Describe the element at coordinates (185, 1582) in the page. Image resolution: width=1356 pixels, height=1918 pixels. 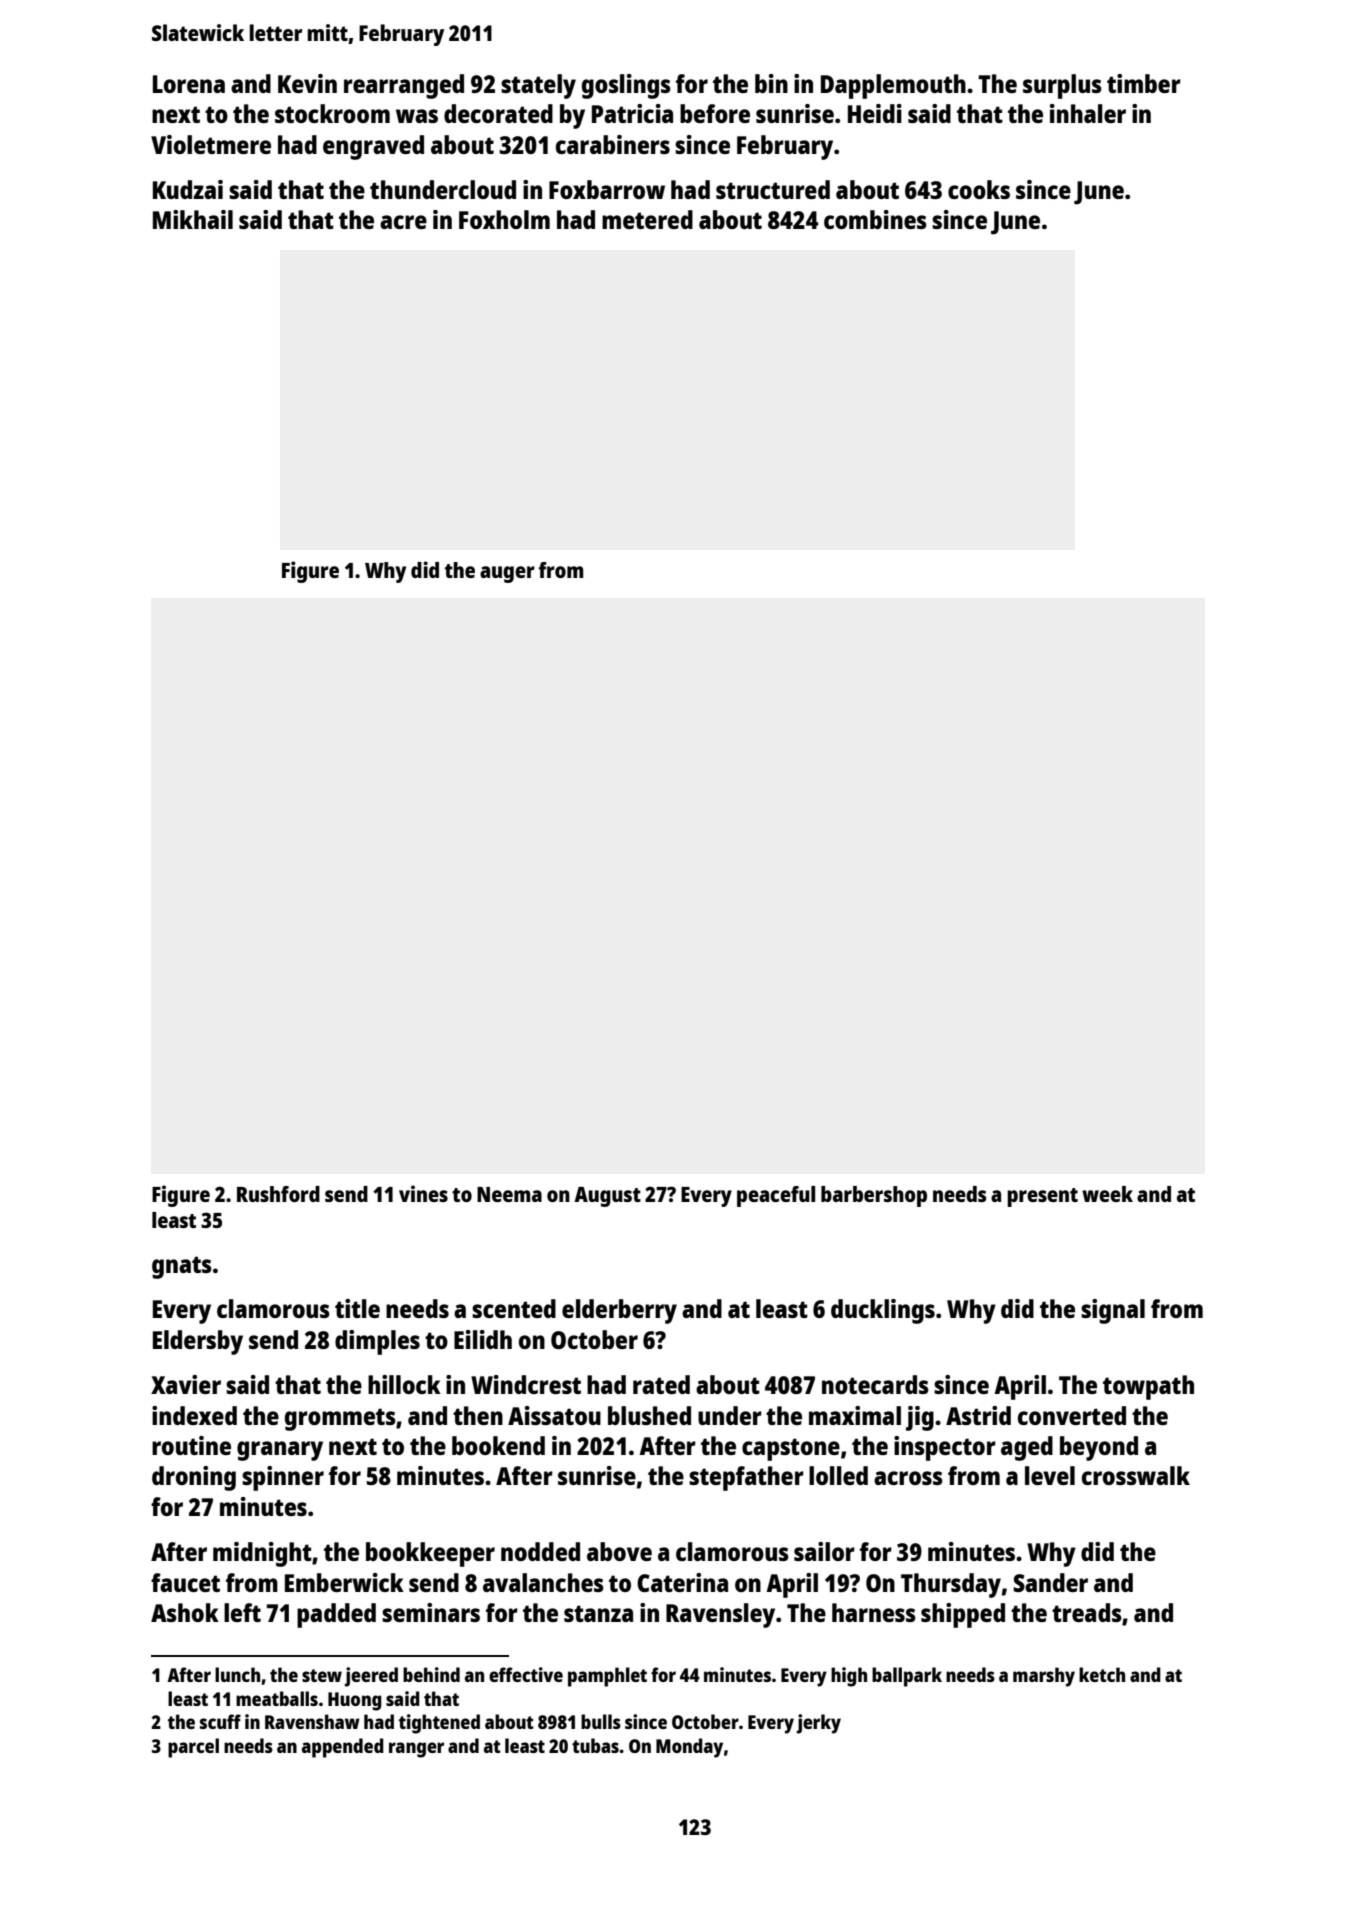
I see `faucet` at that location.
